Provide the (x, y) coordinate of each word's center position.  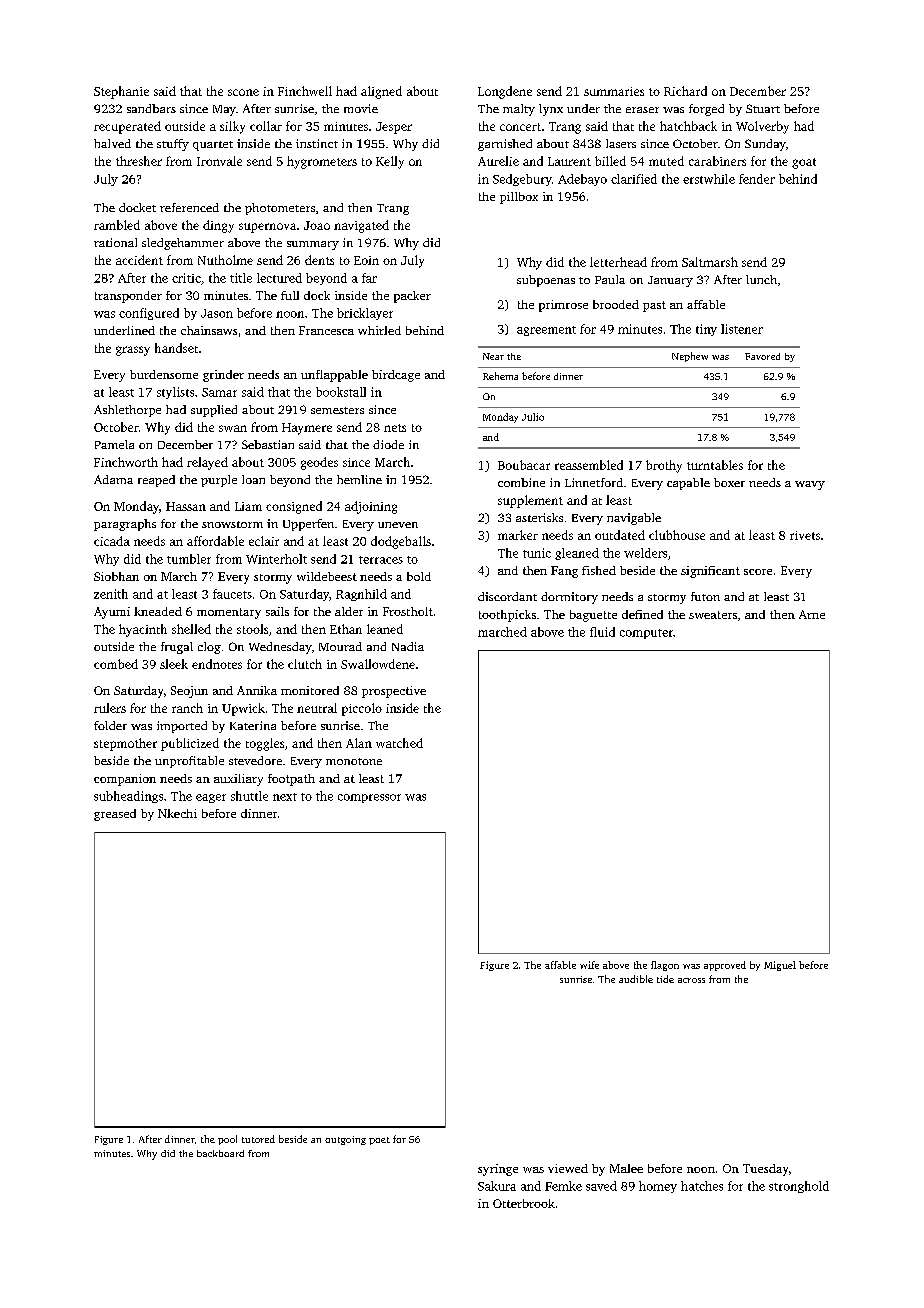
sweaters (713, 615)
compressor (369, 798)
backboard (220, 1153)
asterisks (539, 517)
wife (589, 965)
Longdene (505, 92)
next (285, 797)
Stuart (763, 108)
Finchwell (305, 91)
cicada (112, 541)
